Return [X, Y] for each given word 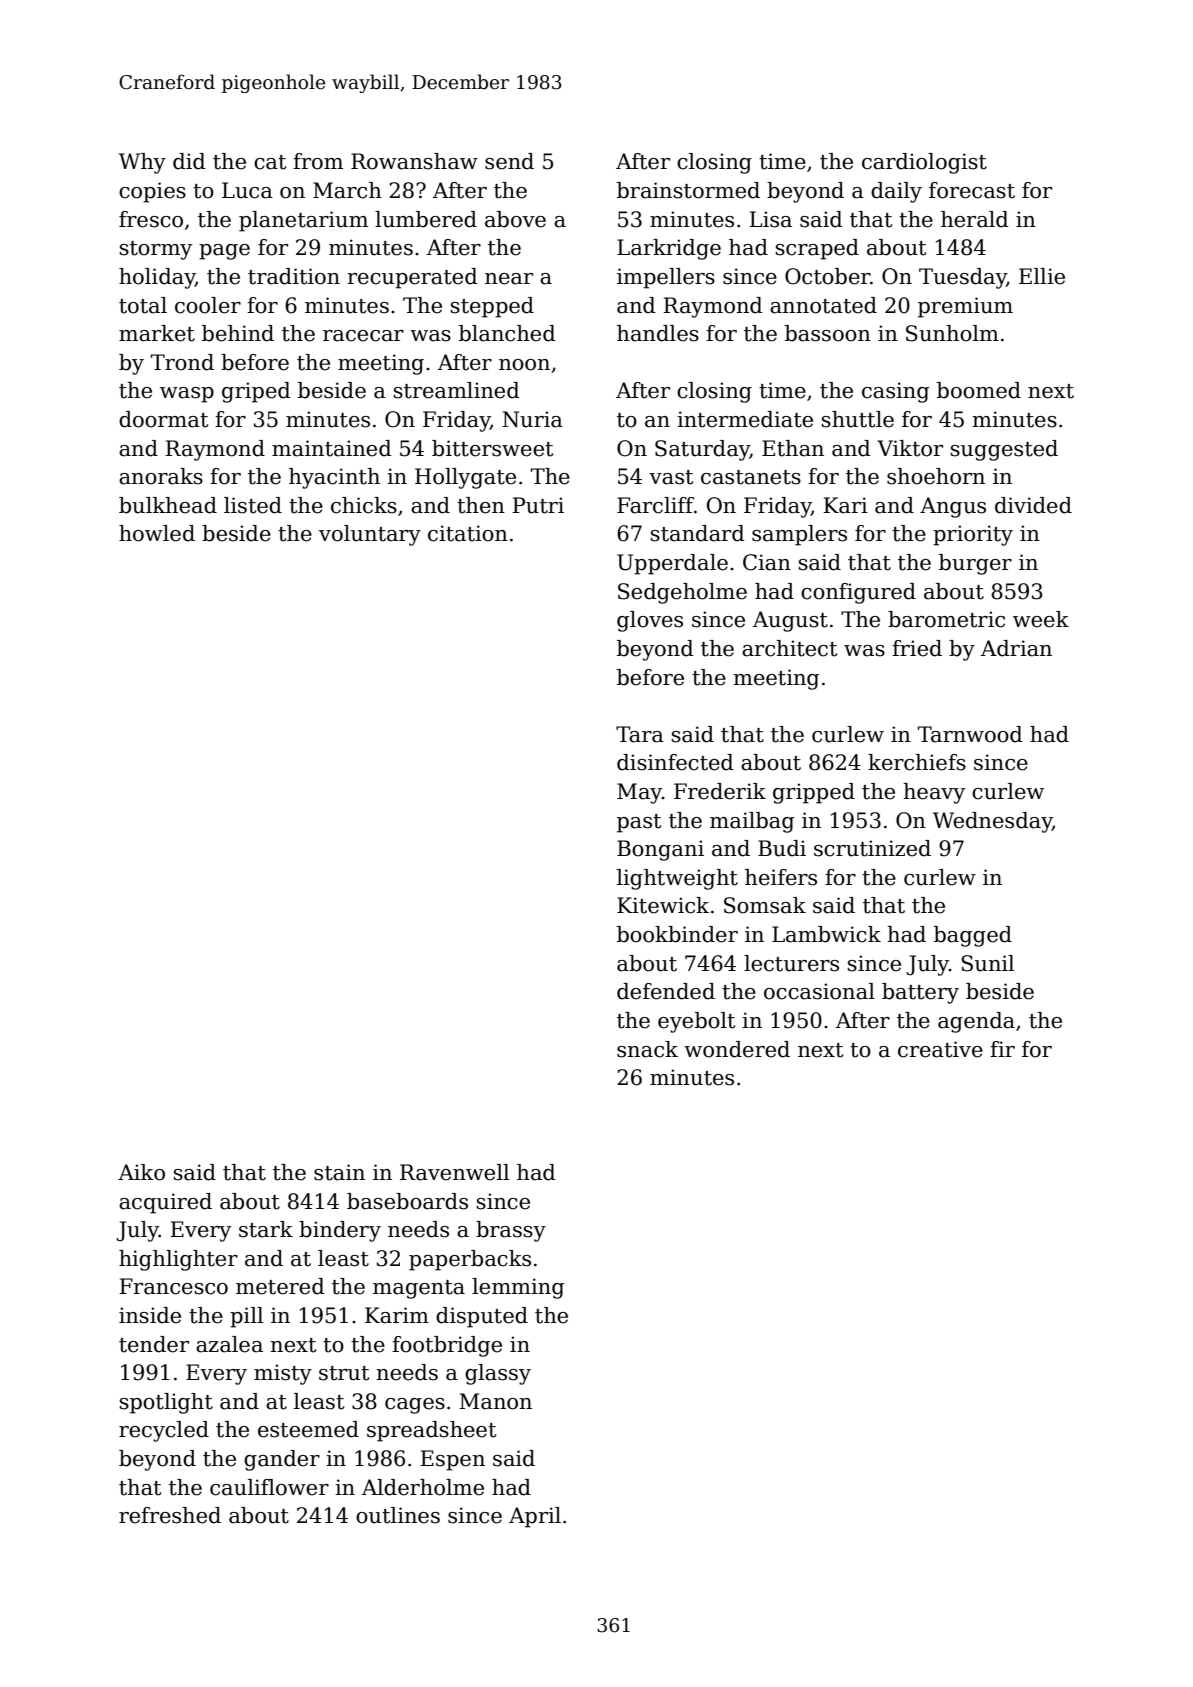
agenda [976, 1022]
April [535, 1517]
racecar [363, 336]
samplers [799, 535]
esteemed [308, 1429]
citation [468, 533]
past [639, 823]
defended [666, 991]
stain [339, 1172]
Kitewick [663, 905]
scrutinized [872, 848]
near [509, 279]
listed [253, 505]
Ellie [1042, 276]
